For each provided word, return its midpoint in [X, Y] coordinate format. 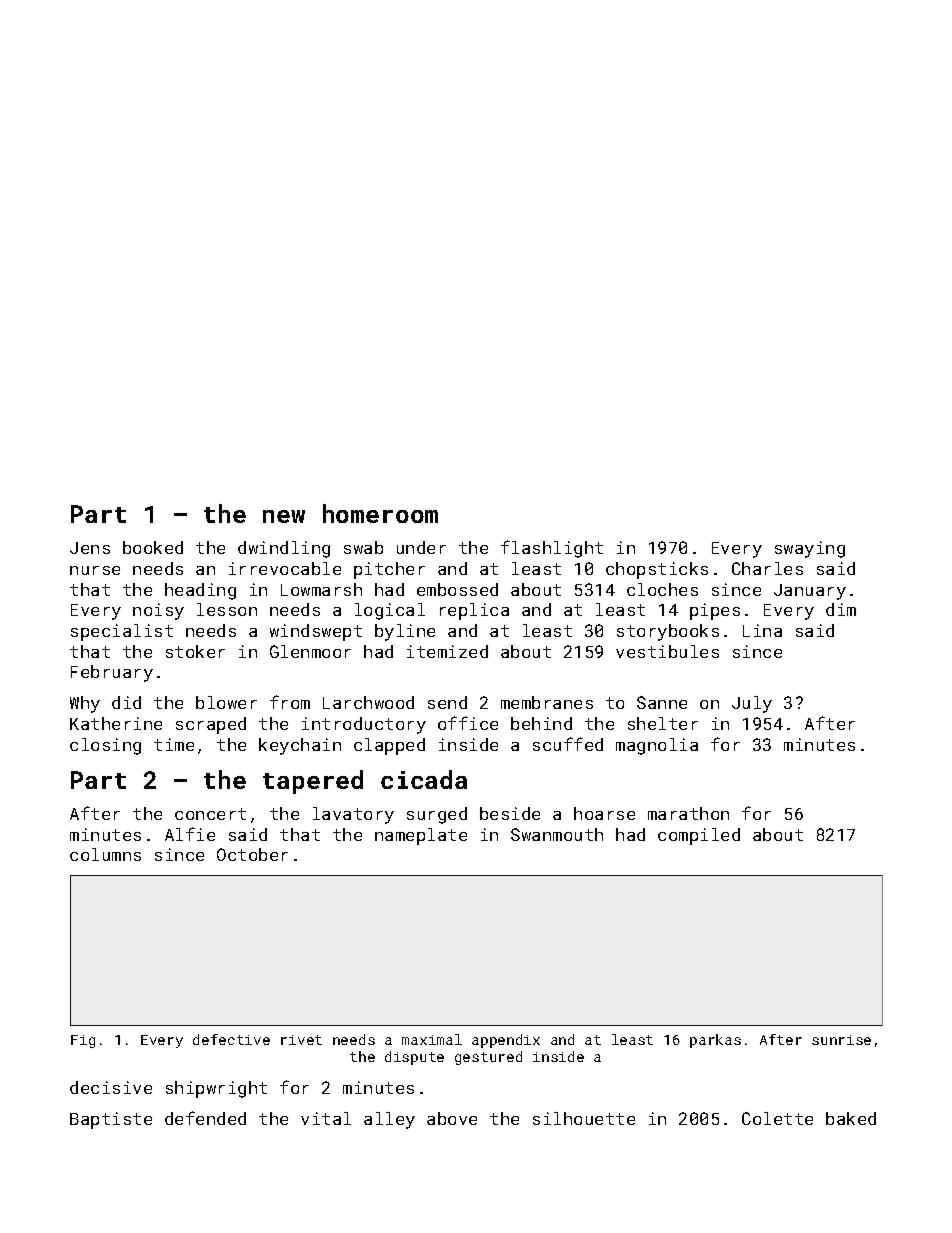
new [284, 516]
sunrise [841, 1040]
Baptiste [111, 1120]
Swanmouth [557, 834]
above [452, 1118]
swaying [810, 549]
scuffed [568, 744]
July [752, 704]
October [252, 854]
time [174, 744]
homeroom [380, 513]
